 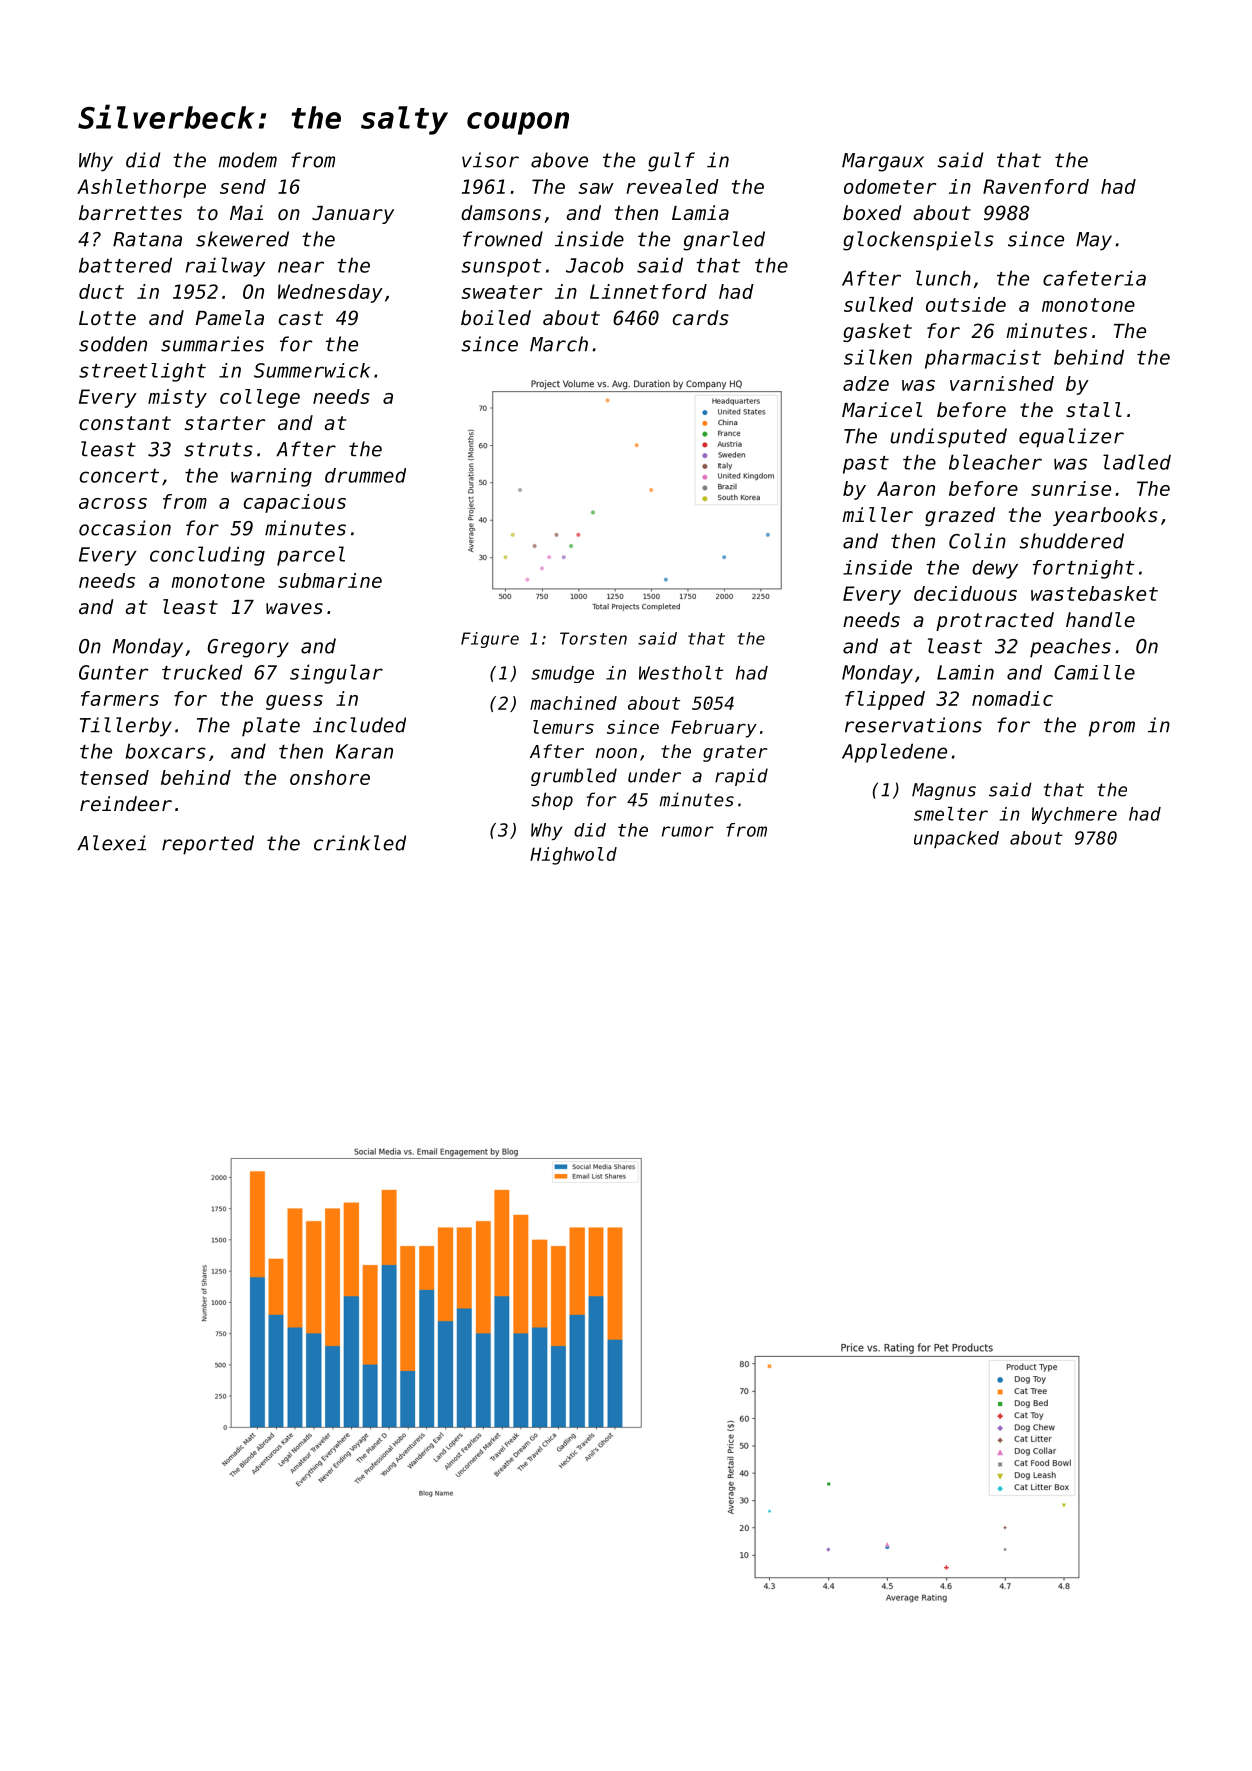 What do you see at coordinates (1036, 186) in the screenshot?
I see `Ravenford` at bounding box center [1036, 186].
